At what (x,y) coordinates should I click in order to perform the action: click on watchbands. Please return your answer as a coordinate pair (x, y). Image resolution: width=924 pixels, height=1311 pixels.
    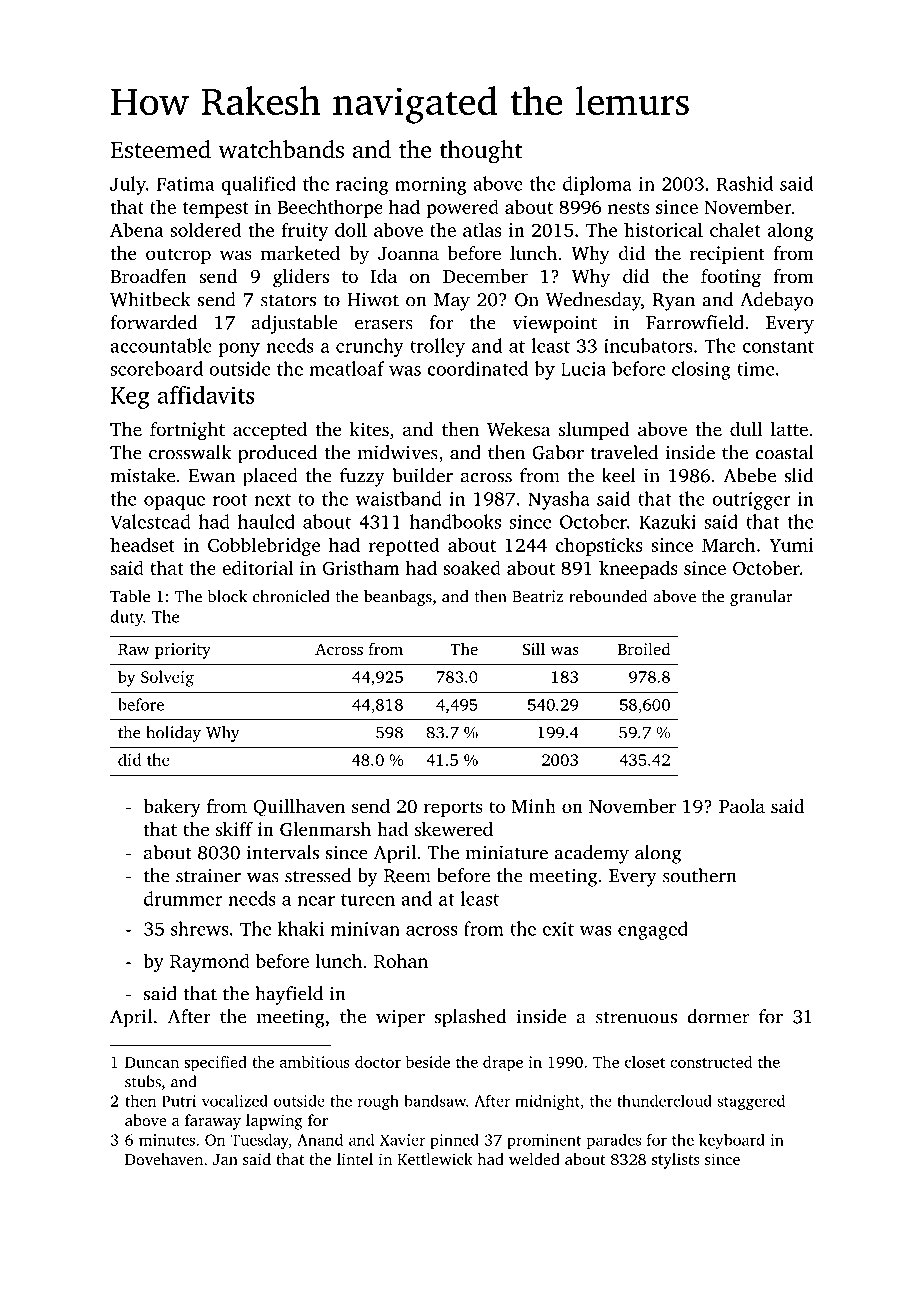
    Looking at the image, I should click on (281, 149).
